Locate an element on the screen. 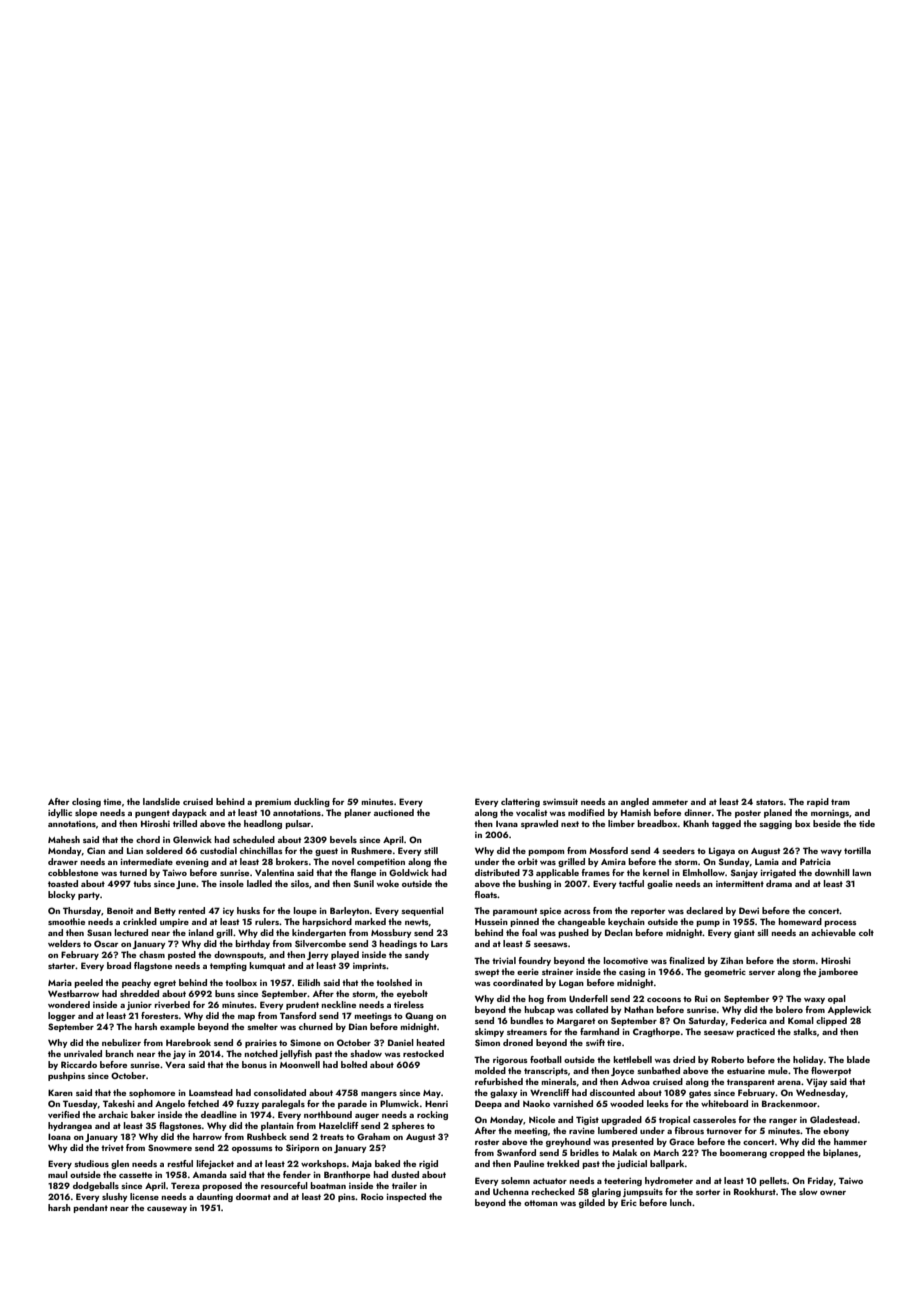 This screenshot has width=924, height=1308. finalized is located at coordinates (687, 960).
